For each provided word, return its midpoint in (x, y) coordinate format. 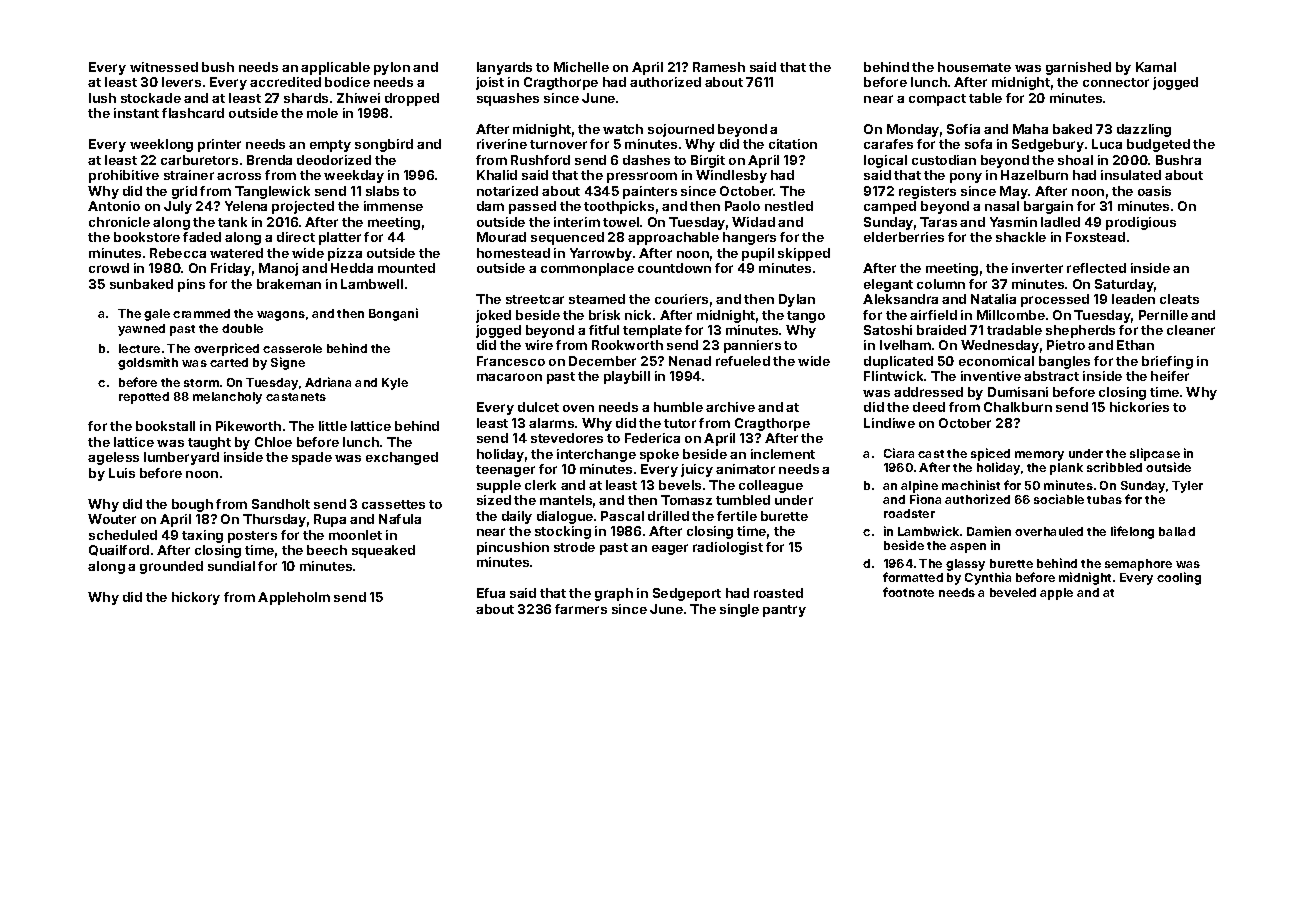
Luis (122, 473)
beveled (1013, 592)
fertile (737, 516)
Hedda (352, 268)
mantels (566, 500)
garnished (1078, 68)
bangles (1064, 362)
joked (493, 316)
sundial (231, 566)
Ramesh (719, 67)
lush (102, 98)
